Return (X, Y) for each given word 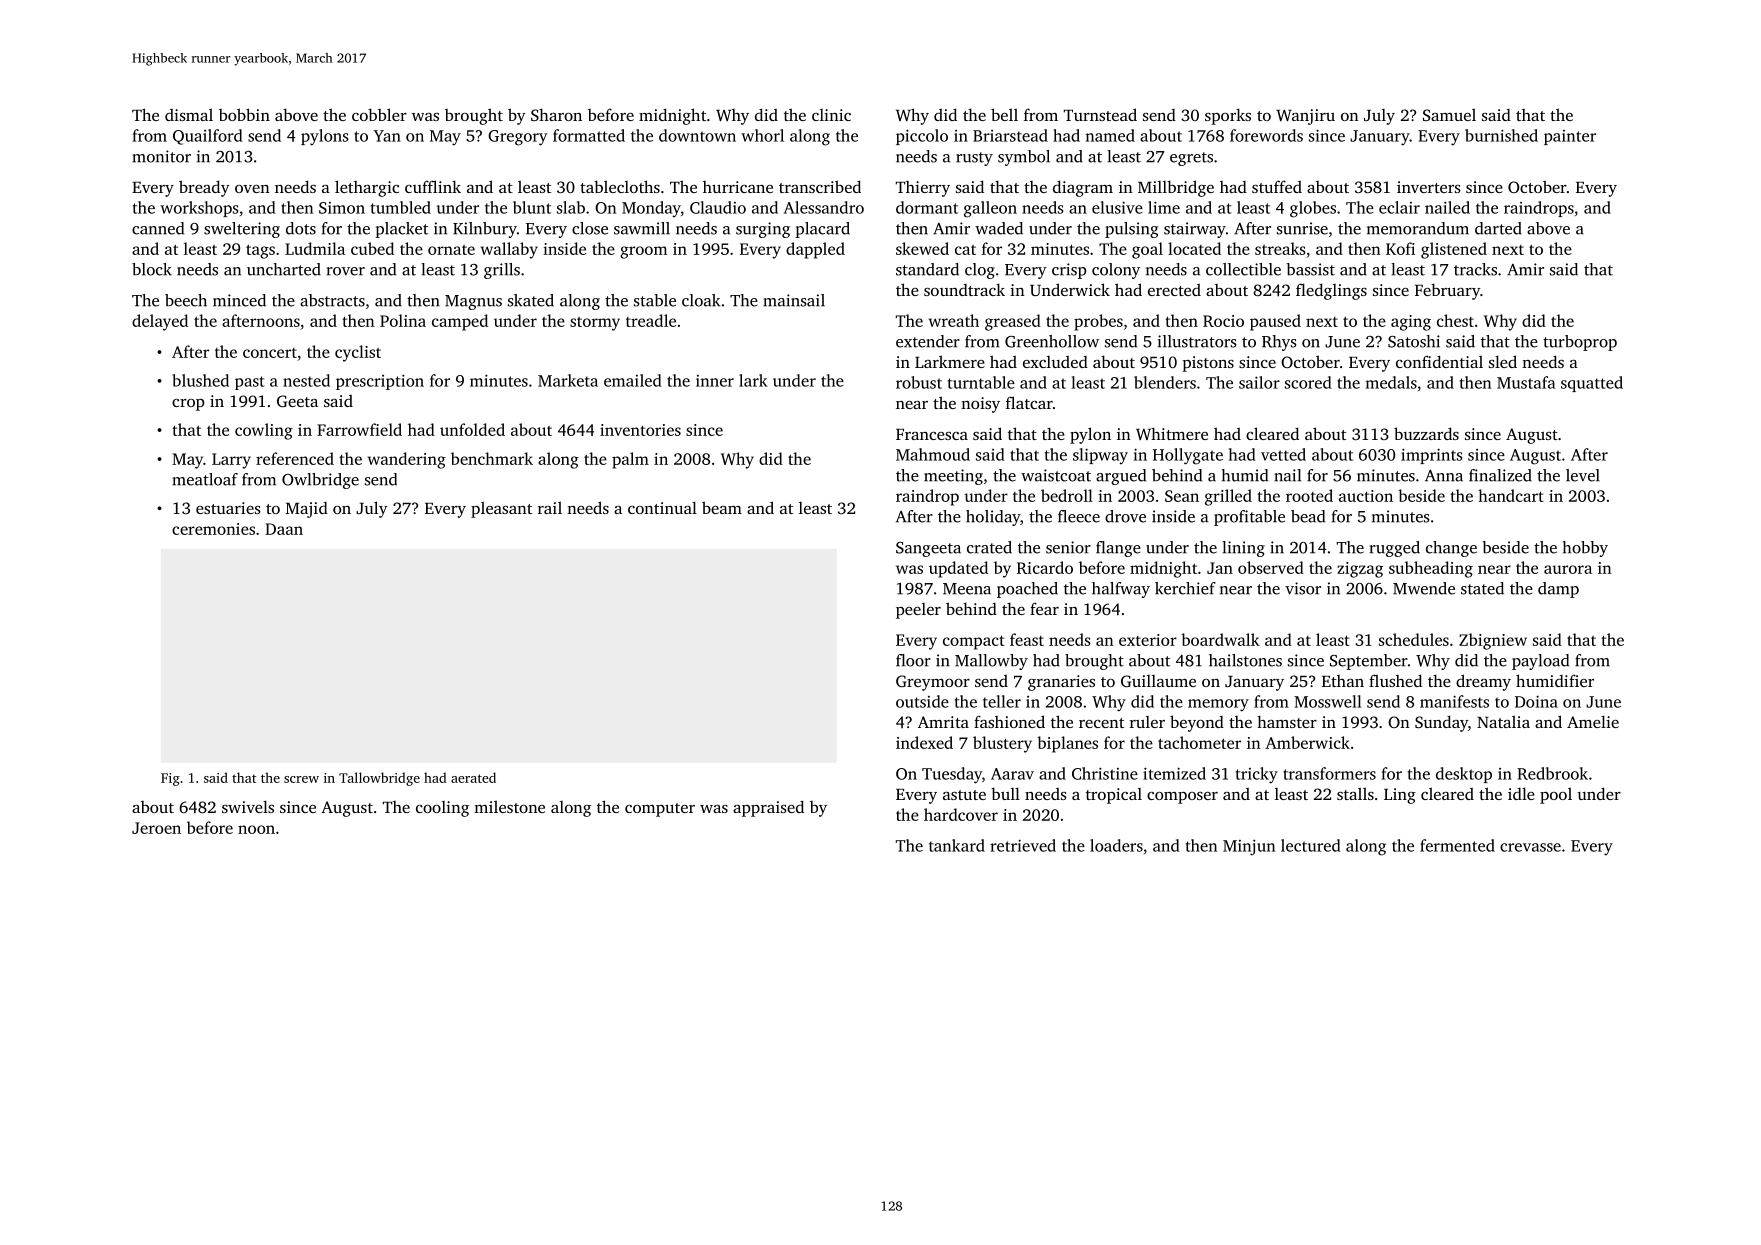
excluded (1055, 362)
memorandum (1418, 228)
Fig (170, 779)
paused (1275, 322)
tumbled (401, 207)
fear (1044, 608)
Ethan (1343, 681)
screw (301, 779)
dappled (815, 250)
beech (186, 300)
